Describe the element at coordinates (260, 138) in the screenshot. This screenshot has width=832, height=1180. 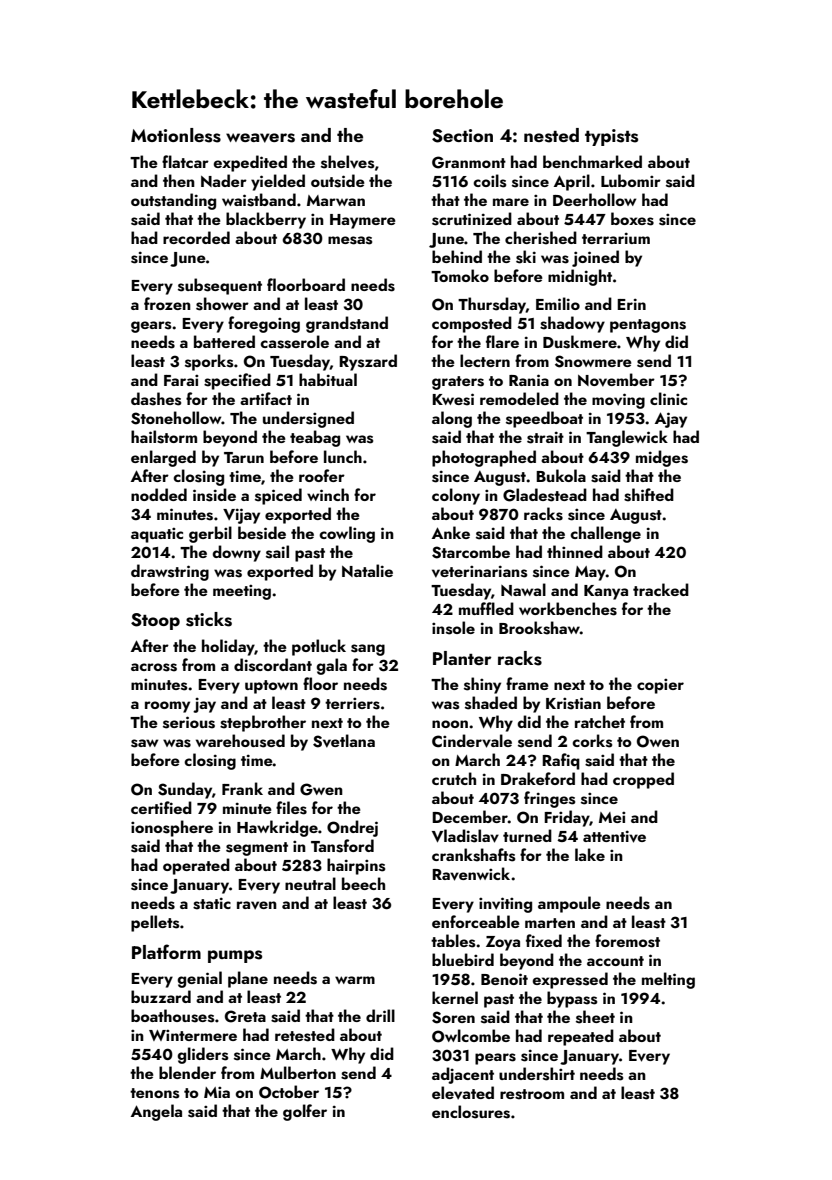
I see `weavers` at that location.
